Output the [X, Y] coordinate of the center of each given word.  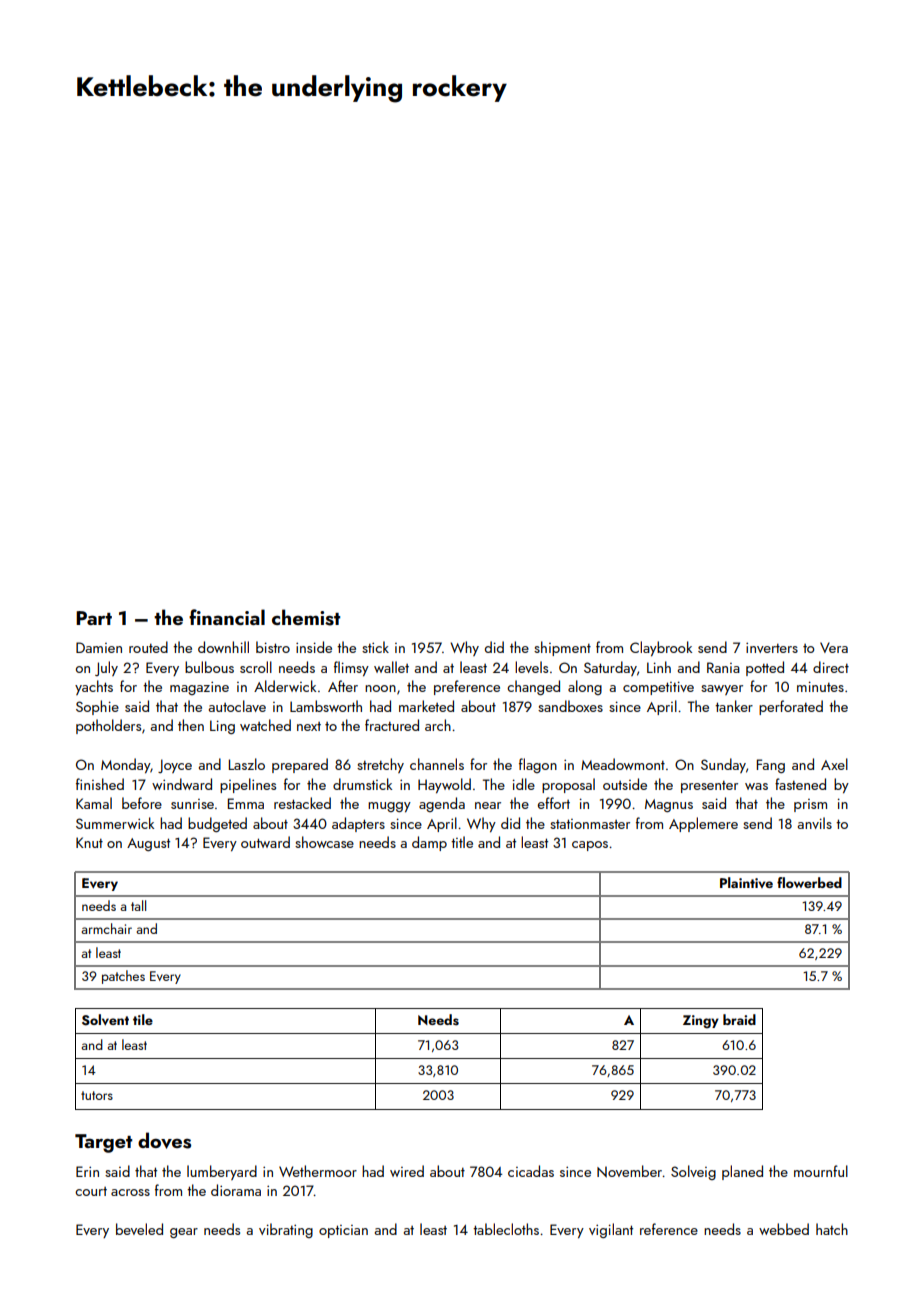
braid [739, 1019]
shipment [562, 648]
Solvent [105, 1020]
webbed [784, 1229]
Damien [99, 647]
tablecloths [506, 1229]
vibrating [286, 1230]
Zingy [701, 1022]
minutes [820, 686]
